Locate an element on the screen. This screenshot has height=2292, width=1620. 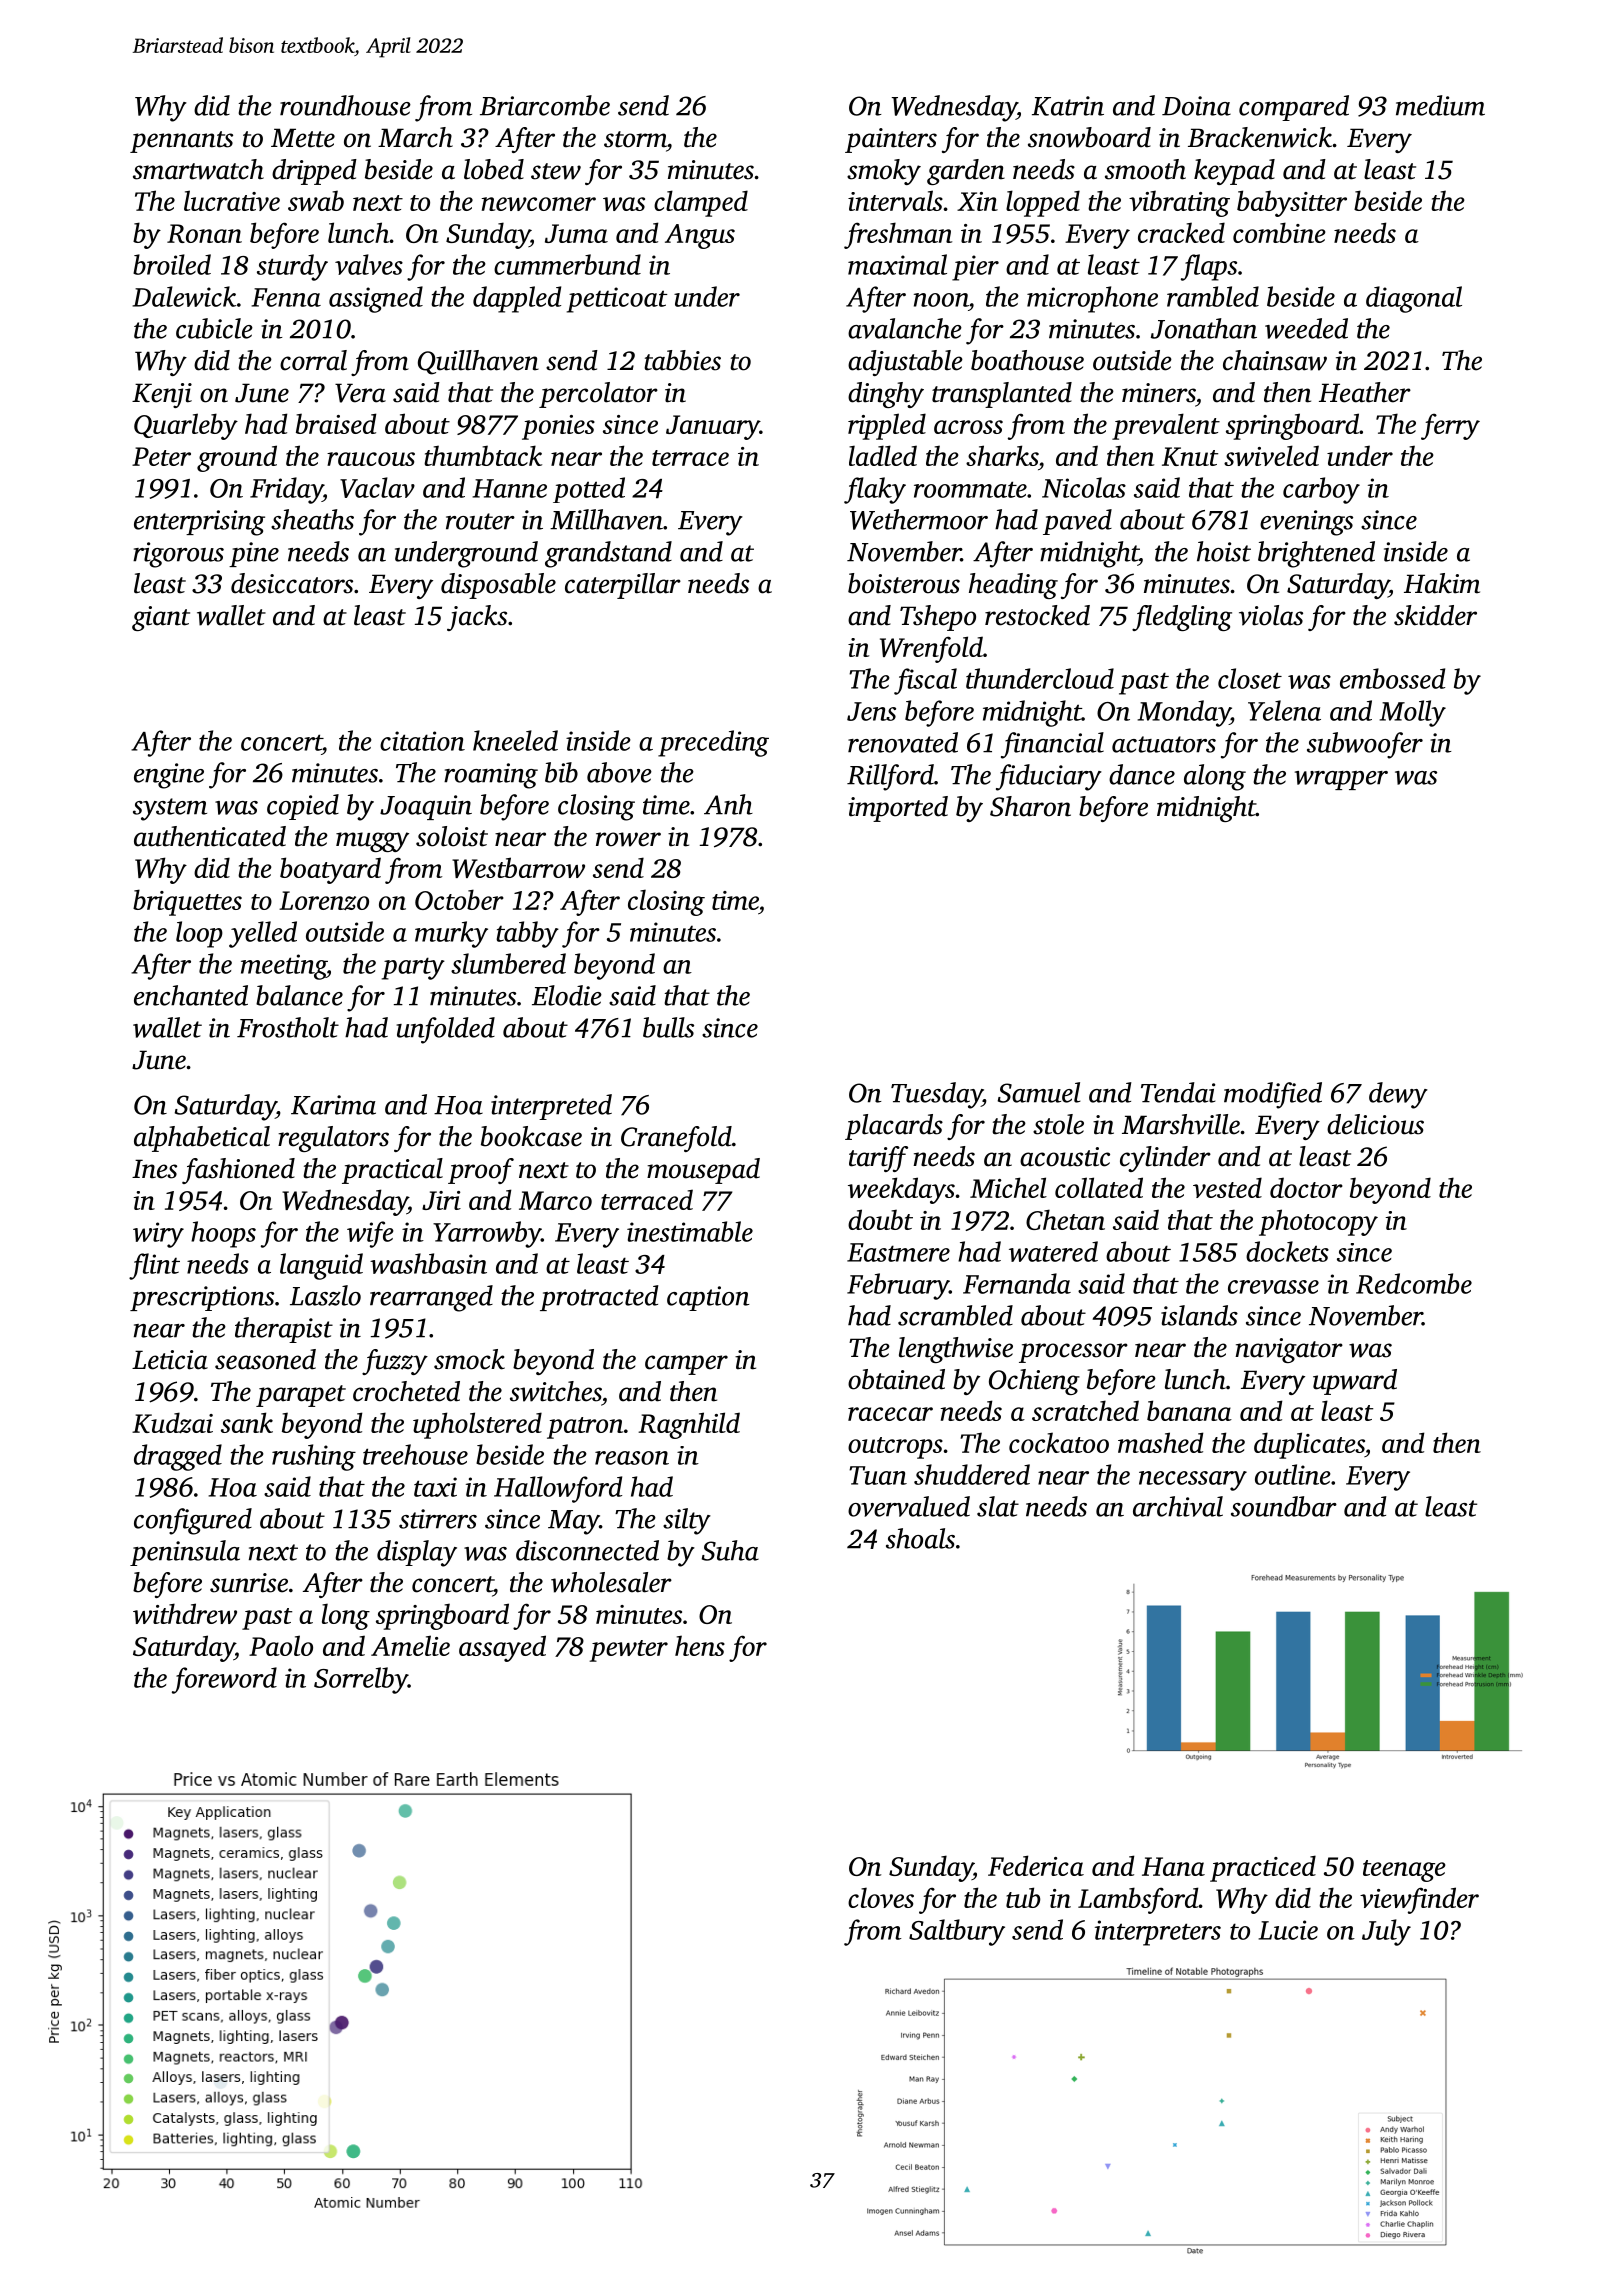
archival is located at coordinates (1178, 1506).
